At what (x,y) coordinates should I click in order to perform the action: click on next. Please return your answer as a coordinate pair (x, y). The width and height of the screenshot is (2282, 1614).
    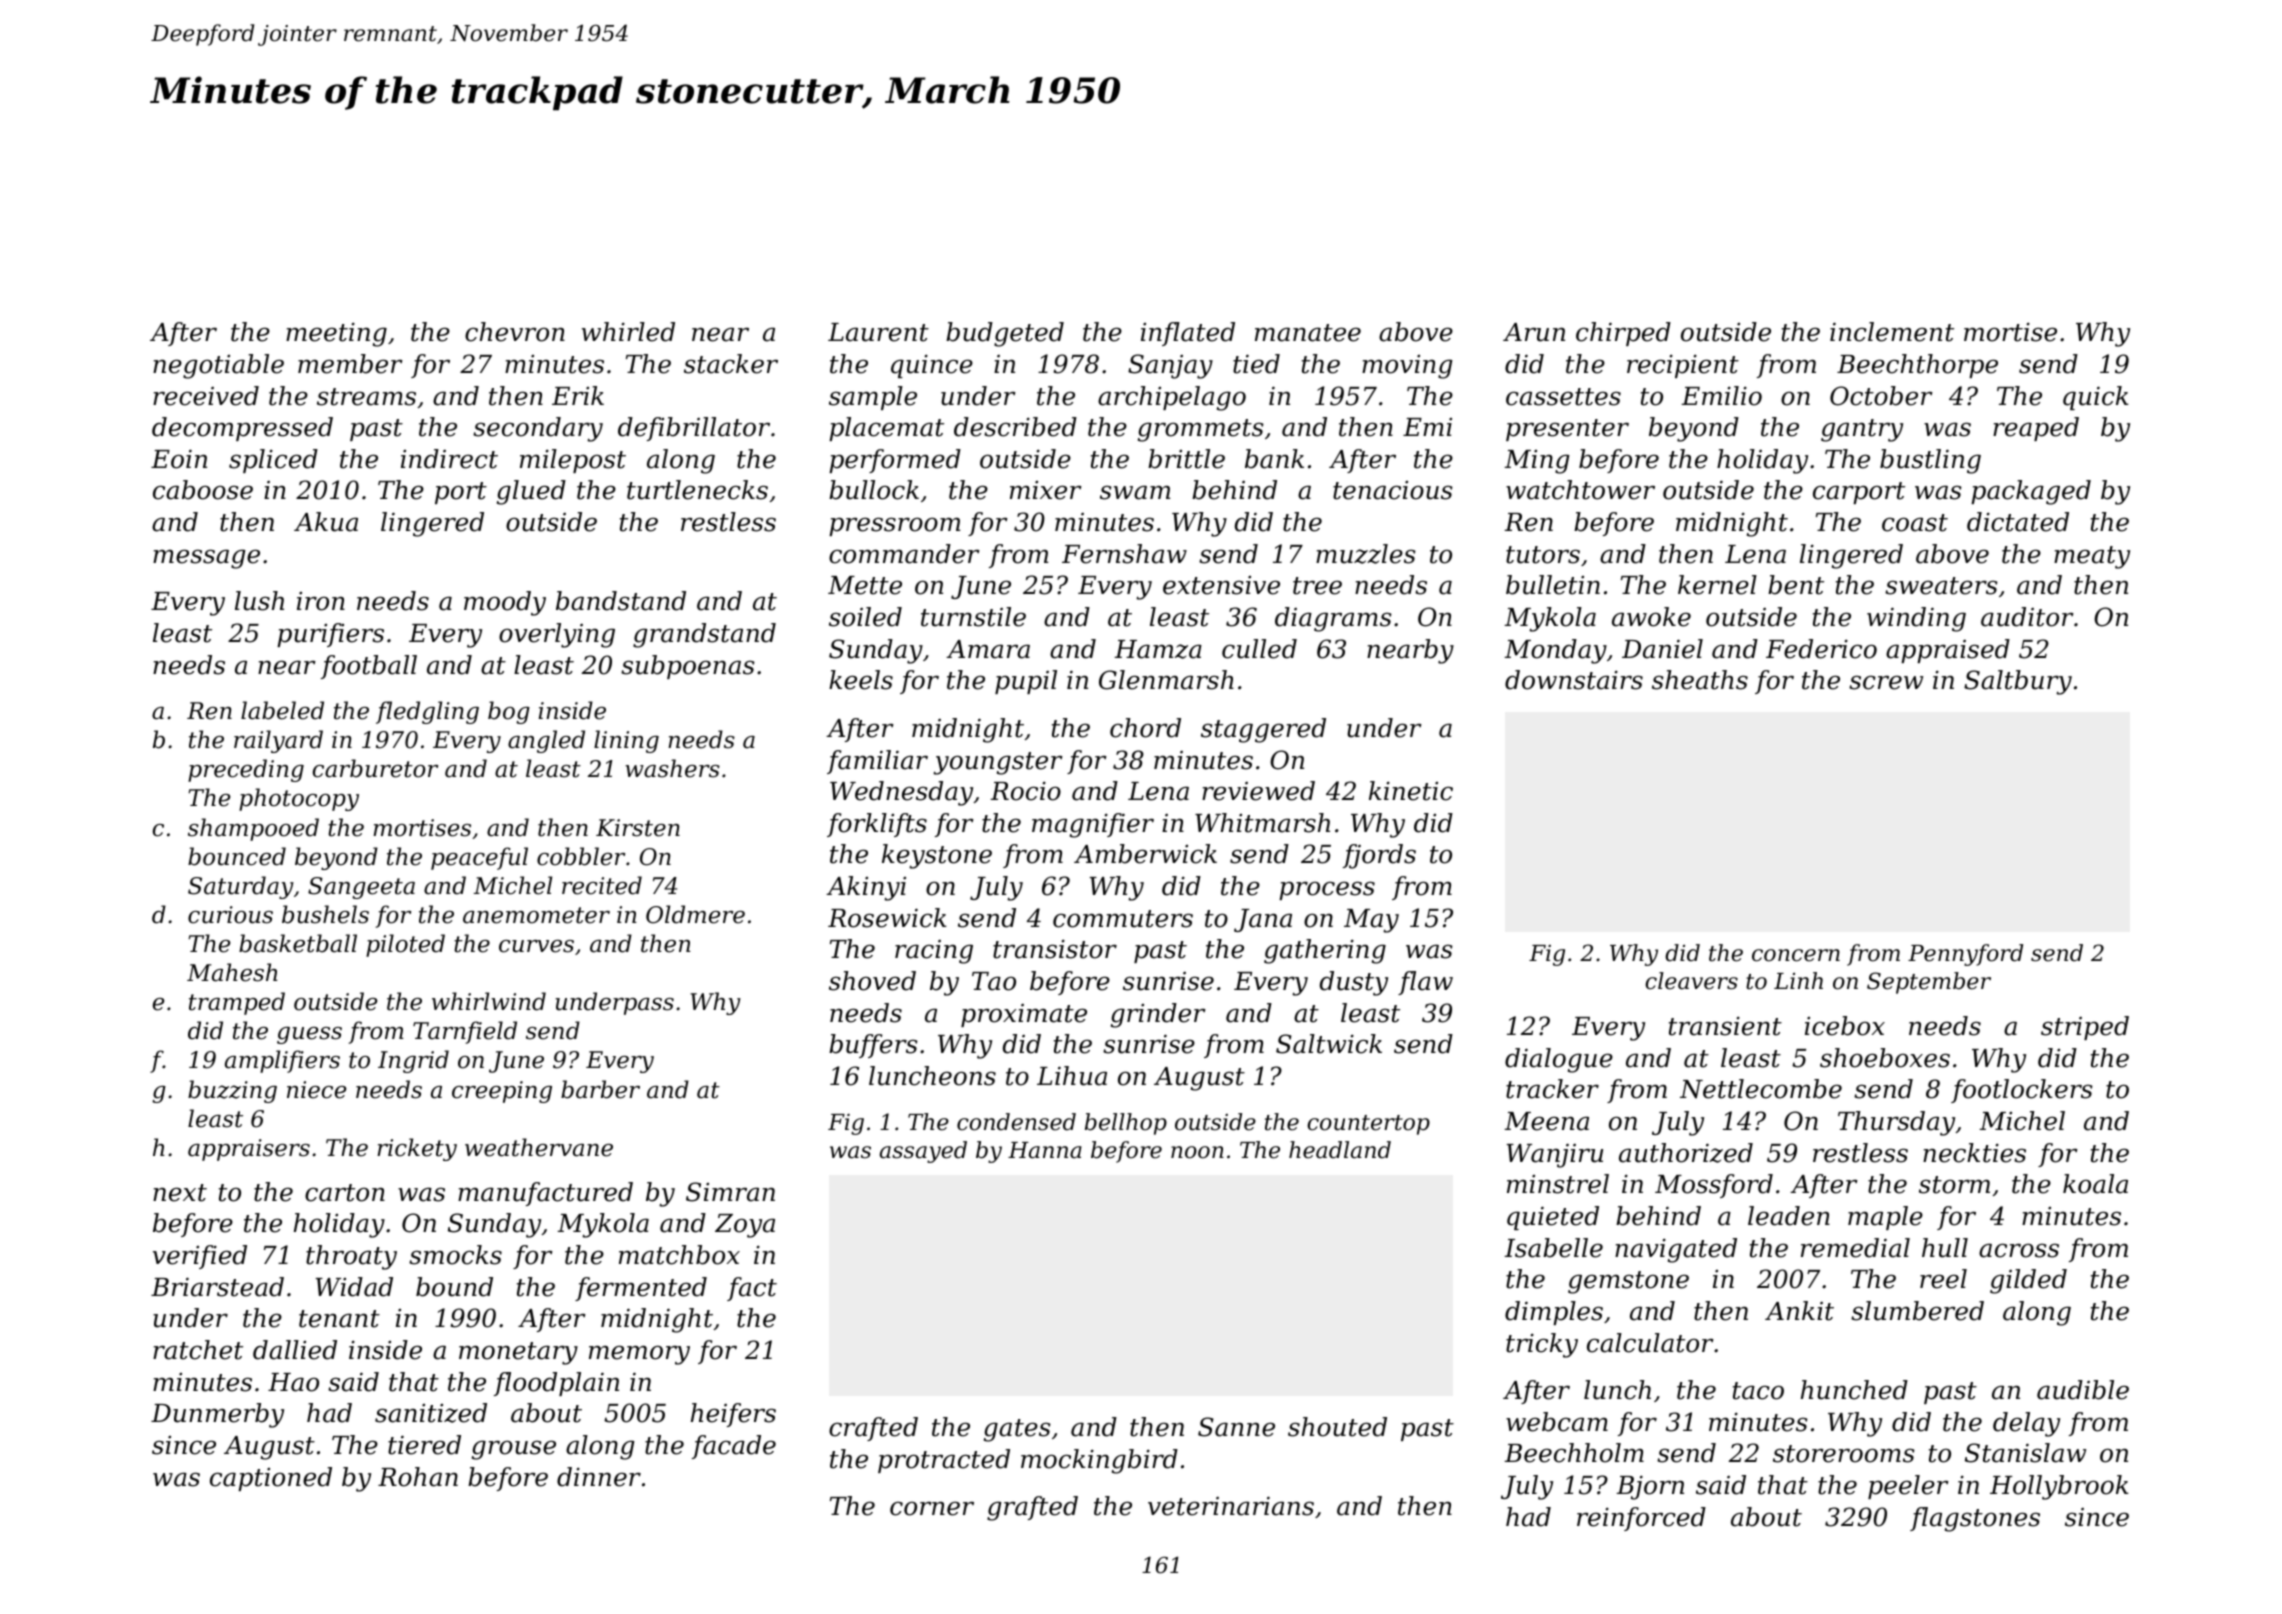
    Looking at the image, I should click on (180, 1193).
